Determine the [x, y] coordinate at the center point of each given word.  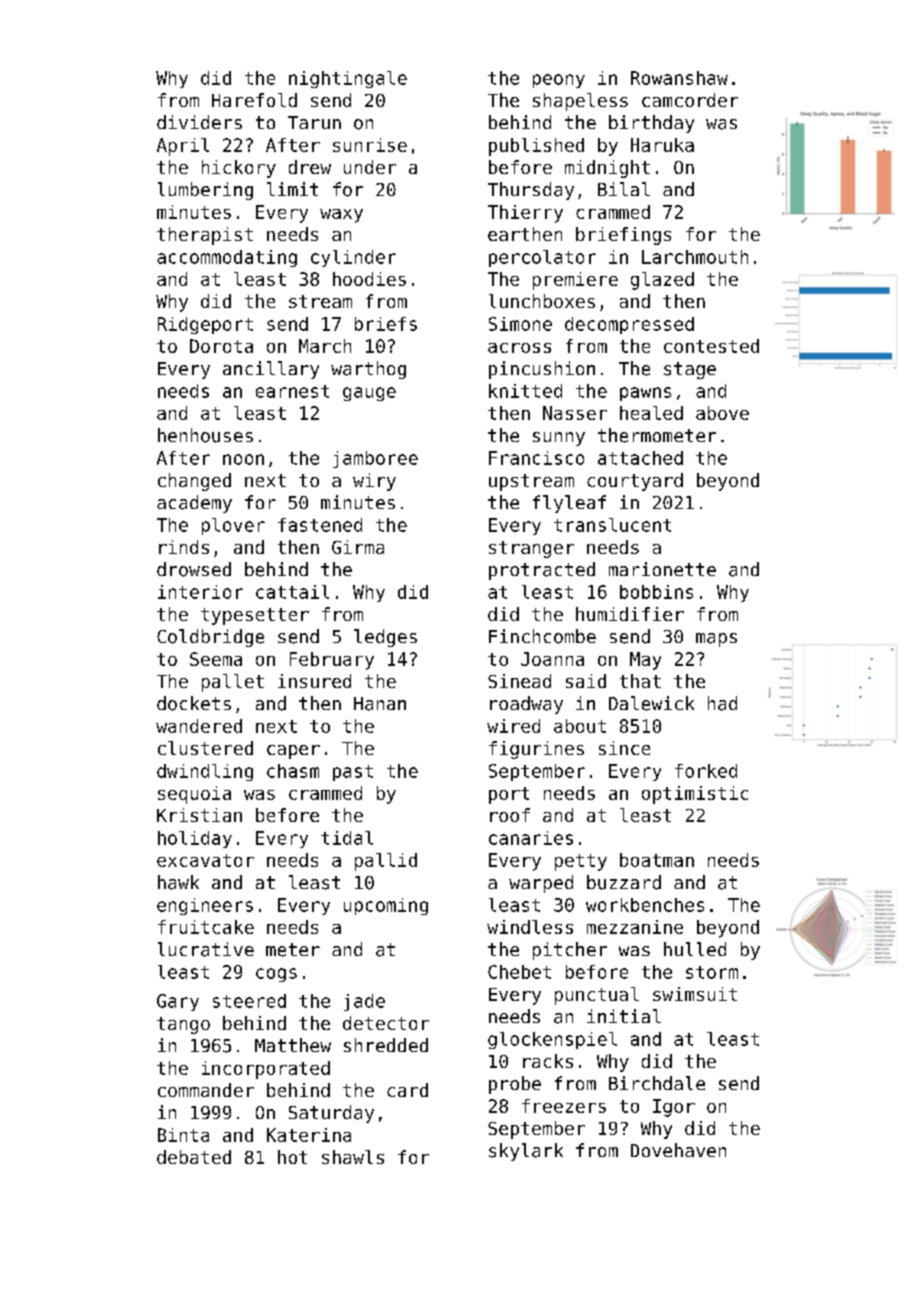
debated [194, 1157]
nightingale [348, 79]
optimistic [695, 795]
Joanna [552, 659]
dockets [194, 703]
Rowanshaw [679, 78]
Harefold [254, 100]
